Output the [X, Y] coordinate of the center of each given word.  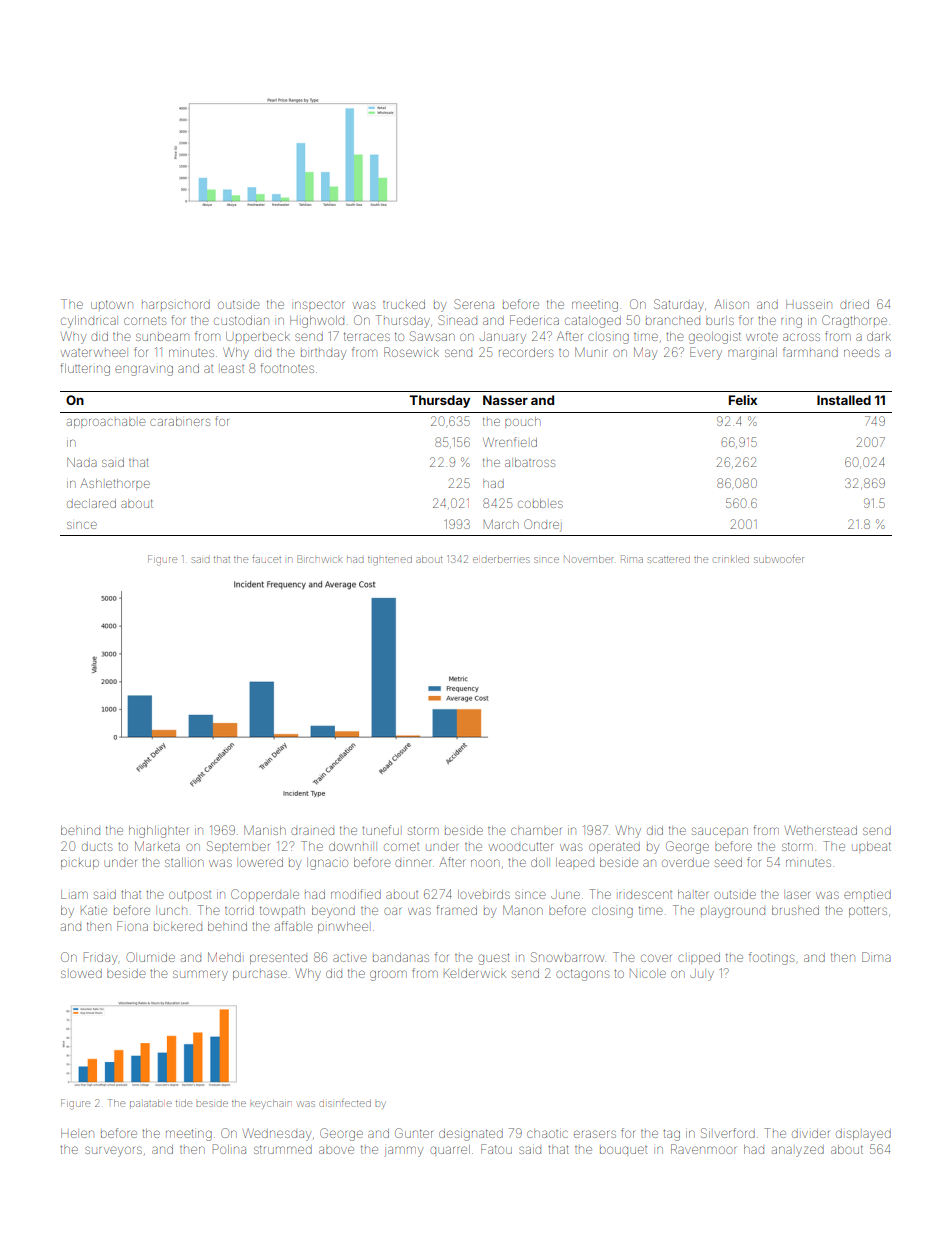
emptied [867, 894]
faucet [266, 559]
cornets [145, 321]
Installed [844, 400]
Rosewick [411, 352]
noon [485, 863]
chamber [536, 831]
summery [200, 975]
